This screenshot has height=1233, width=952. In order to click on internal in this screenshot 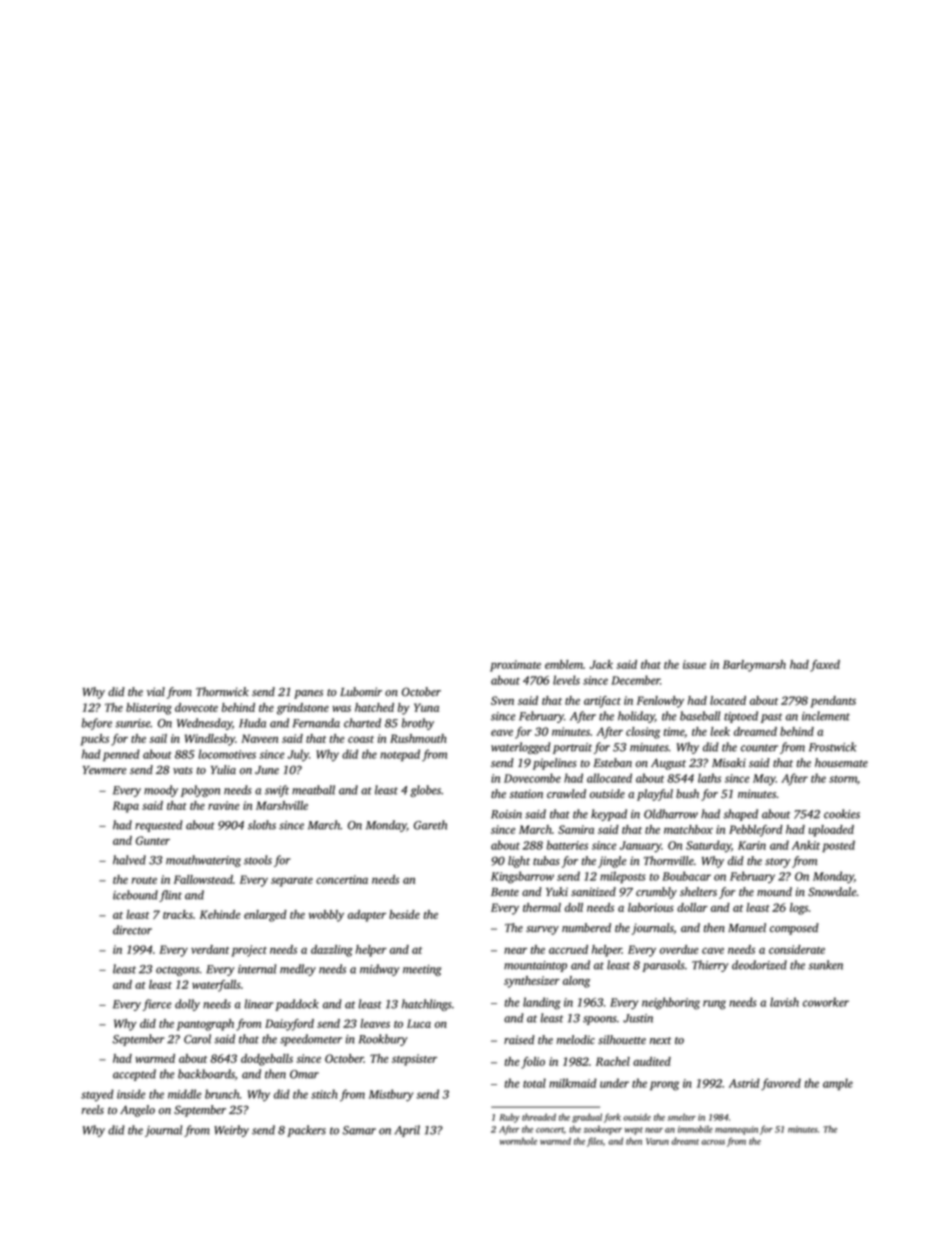, I will do `click(257, 969)`.
